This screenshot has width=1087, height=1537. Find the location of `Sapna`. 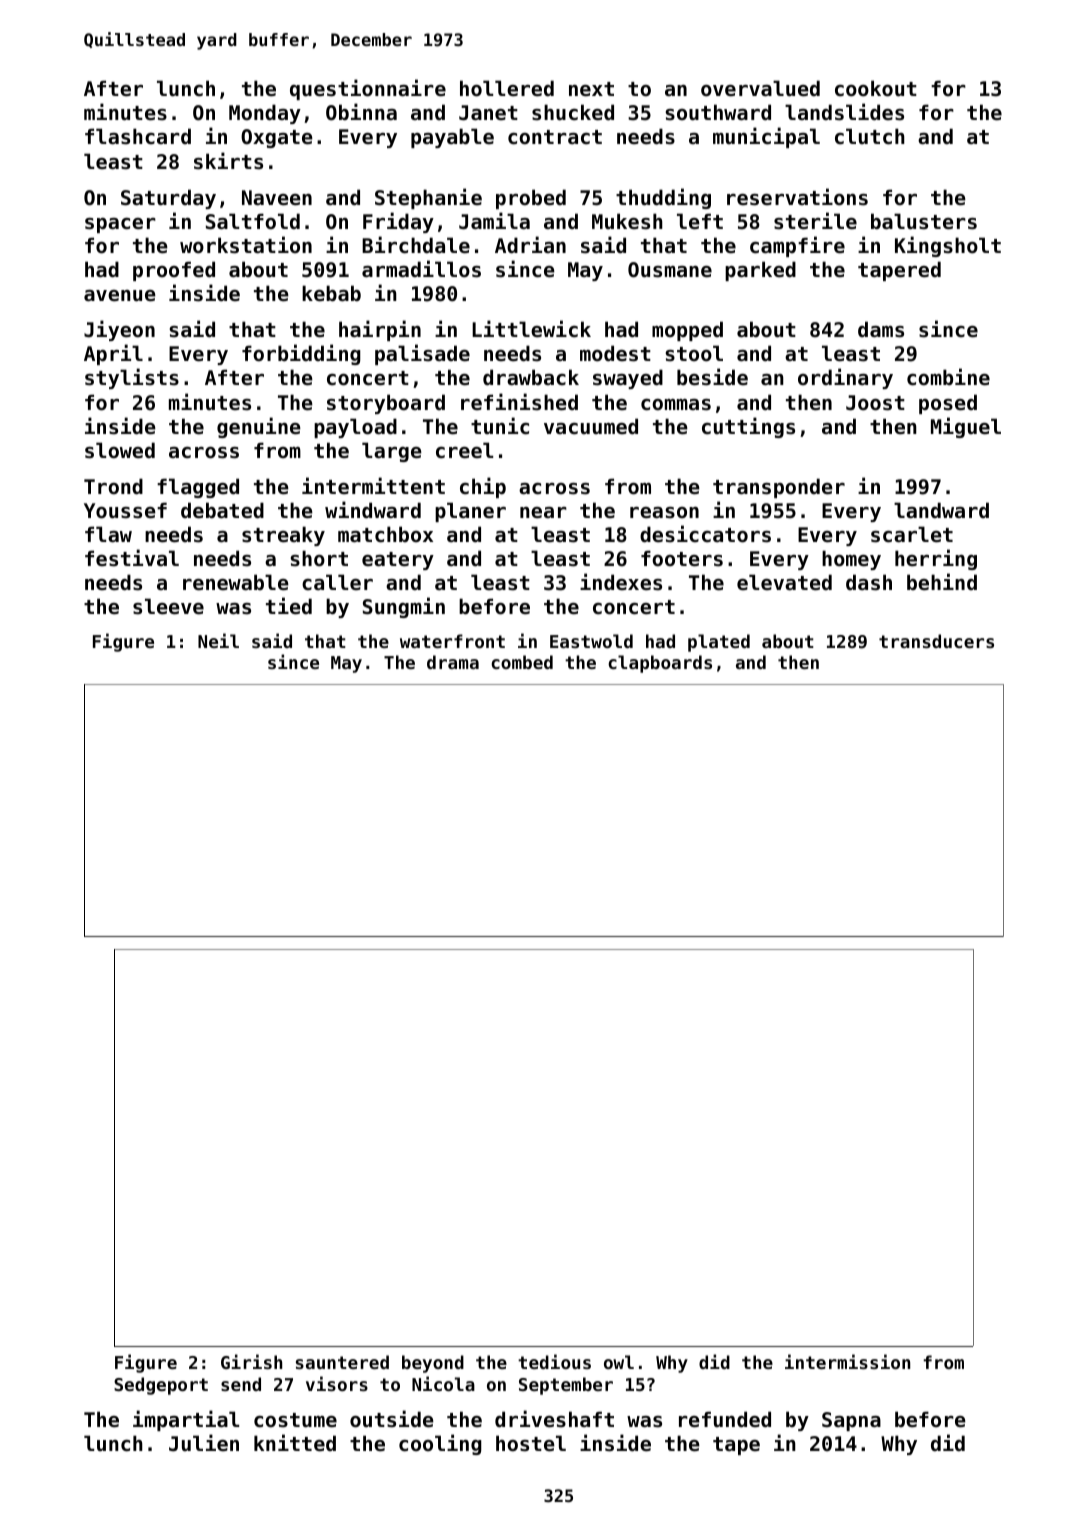

Sapna is located at coordinates (851, 1421).
